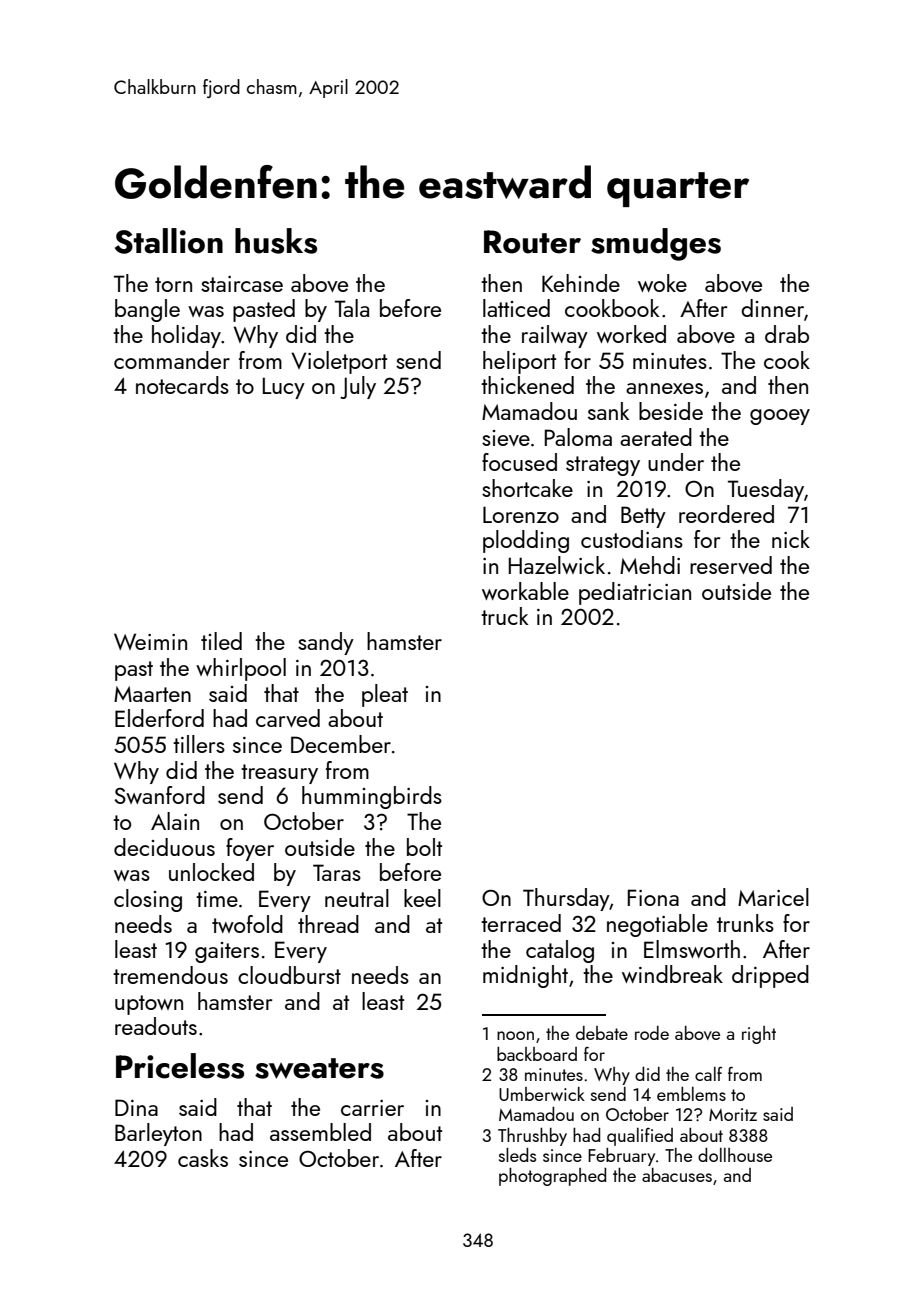 The image size is (924, 1311). I want to click on holiday, so click(186, 336).
